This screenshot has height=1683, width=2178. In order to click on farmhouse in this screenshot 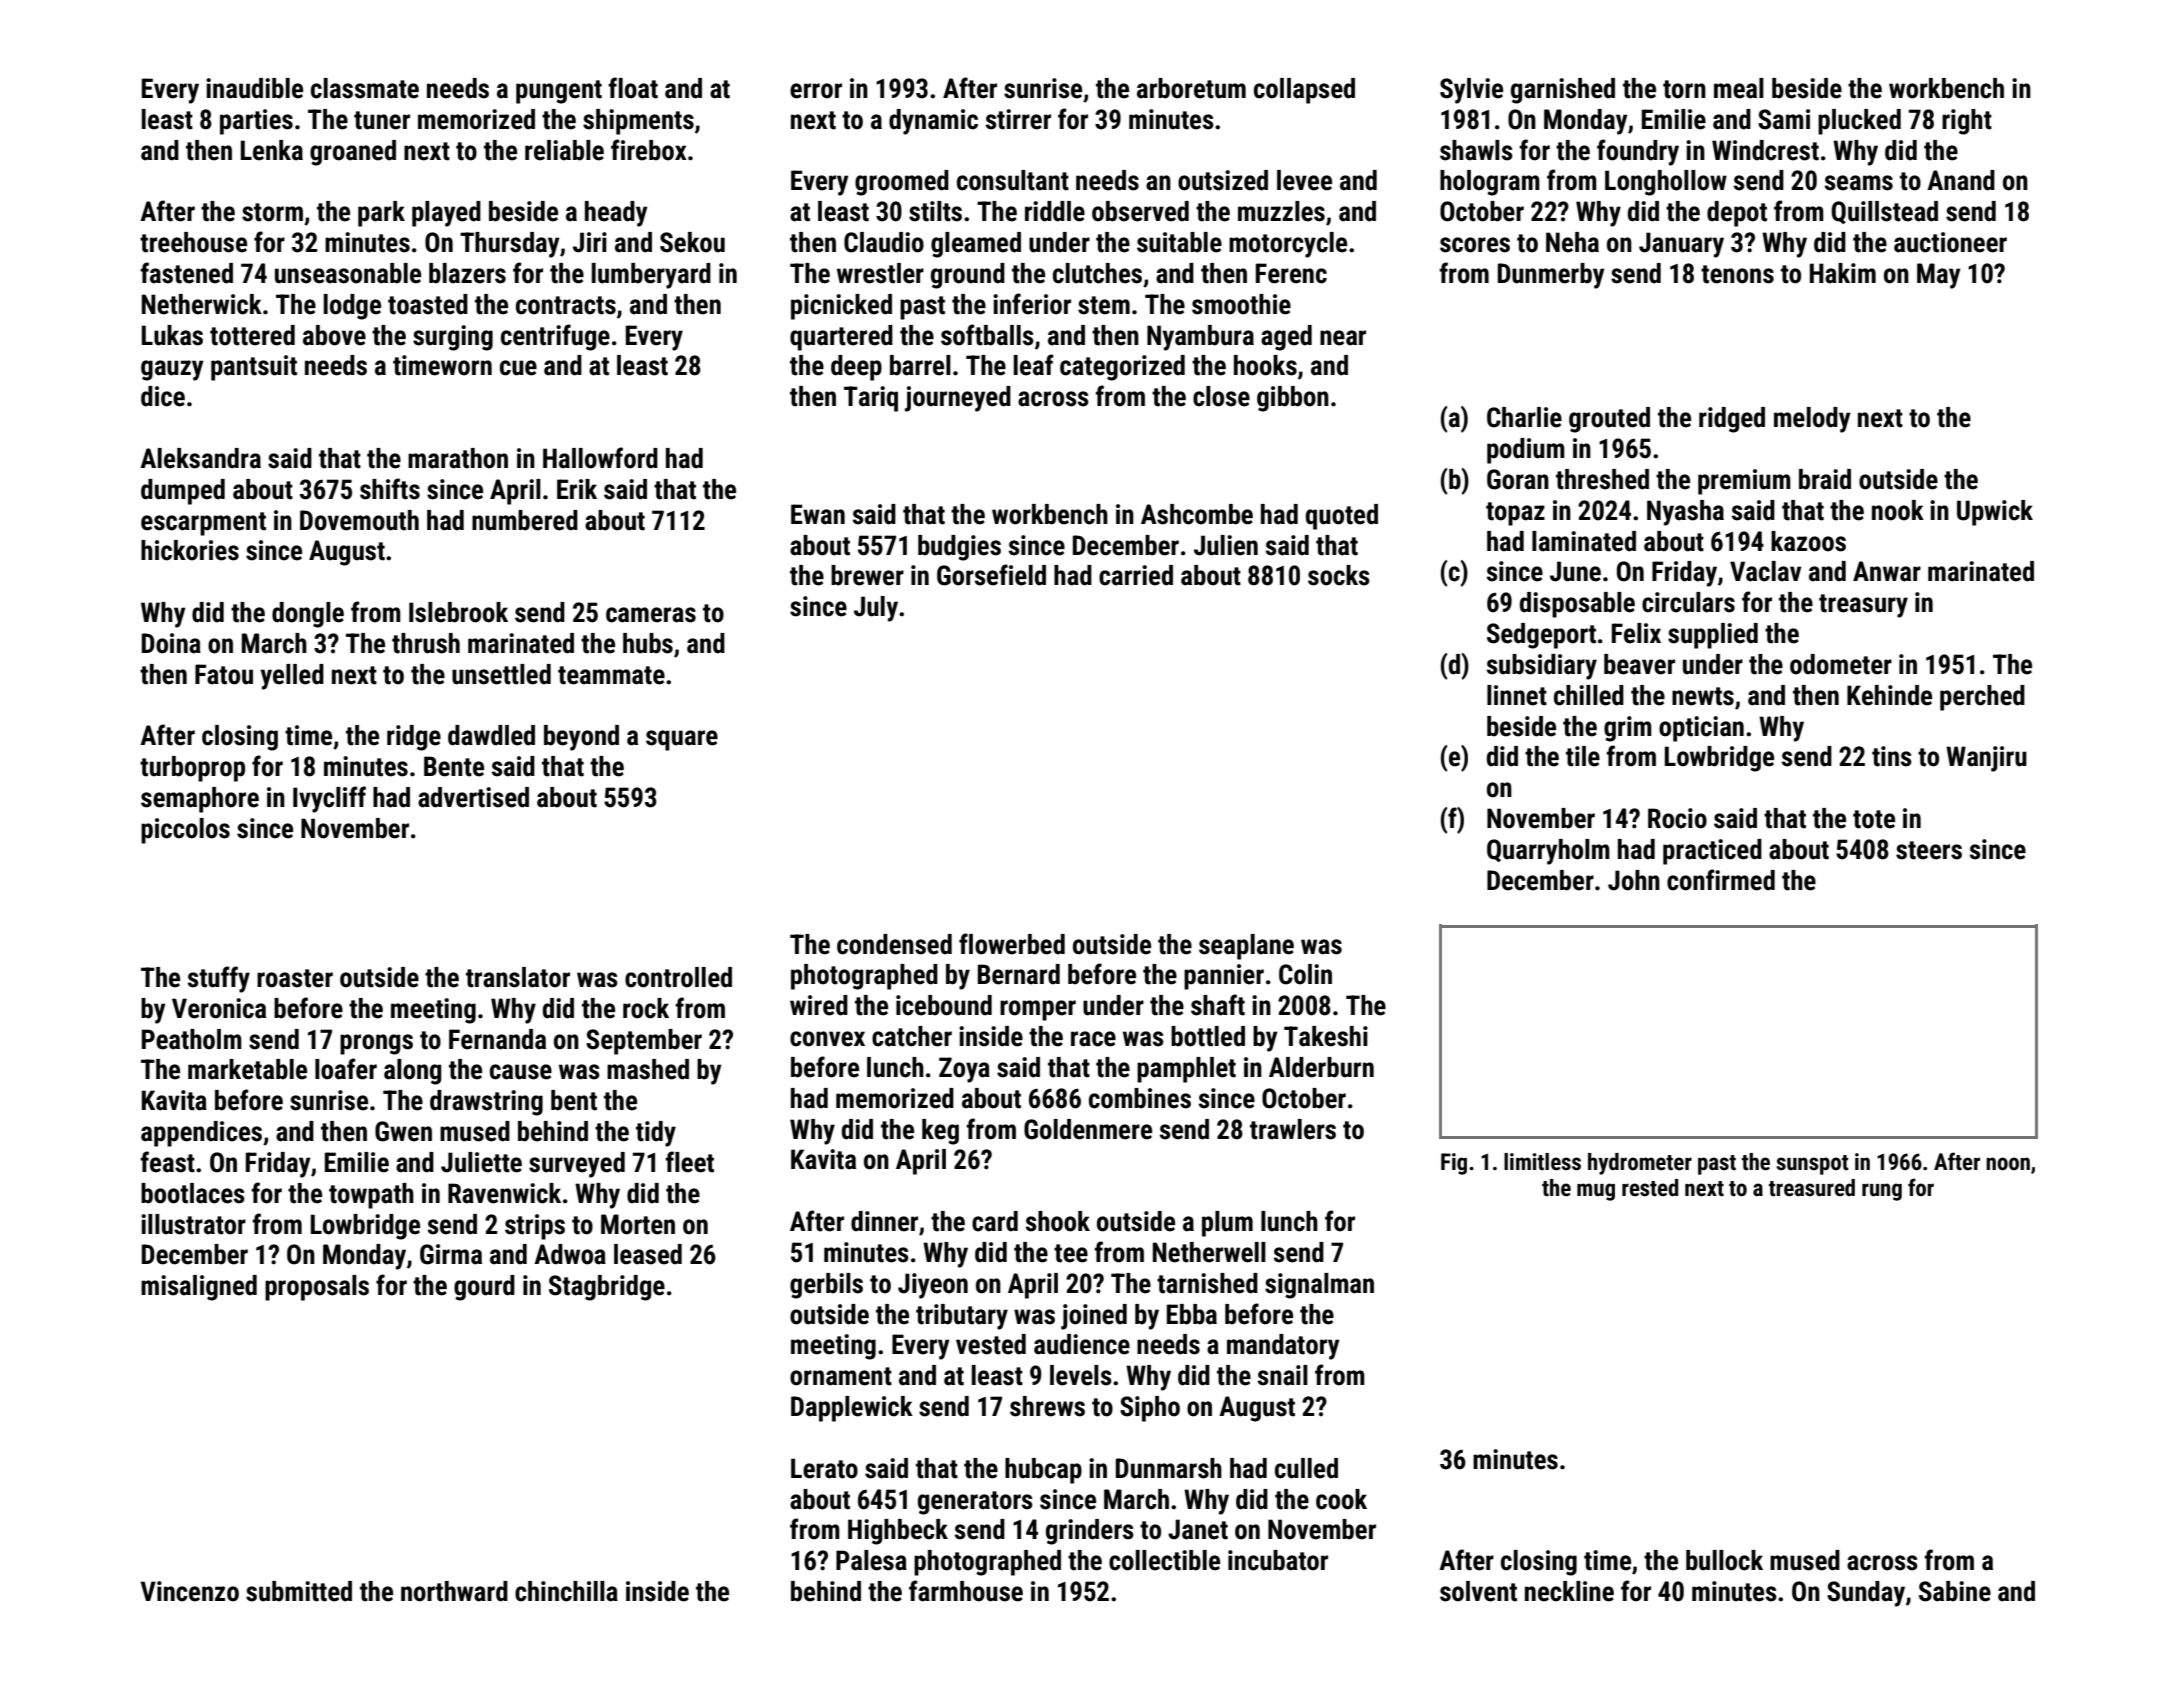, I will do `click(966, 1591)`.
